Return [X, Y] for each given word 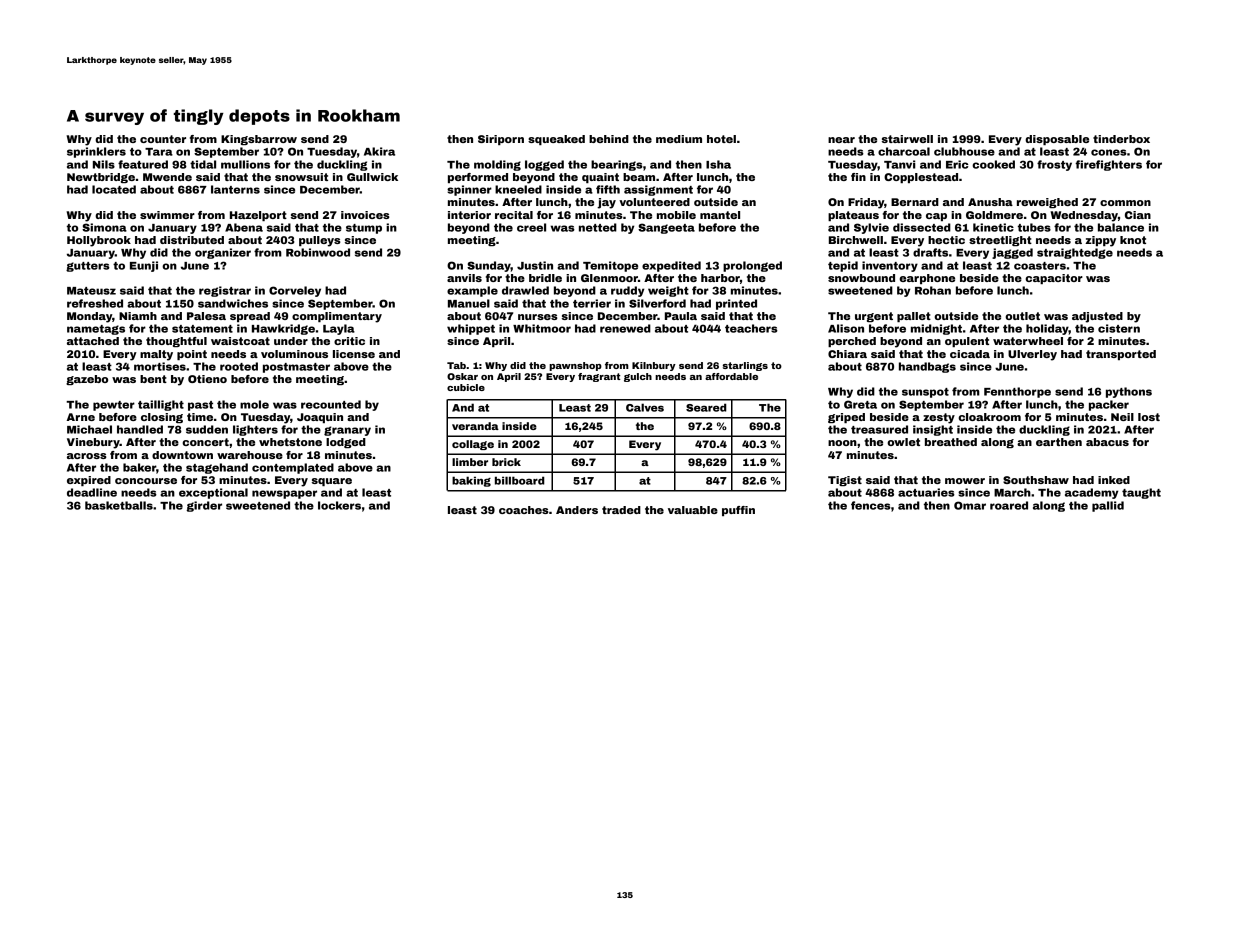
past [200, 406]
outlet [1022, 316]
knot [1133, 240]
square [332, 482]
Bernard [915, 202]
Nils [104, 164]
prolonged [752, 266]
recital [514, 215]
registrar [225, 291]
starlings [745, 366]
